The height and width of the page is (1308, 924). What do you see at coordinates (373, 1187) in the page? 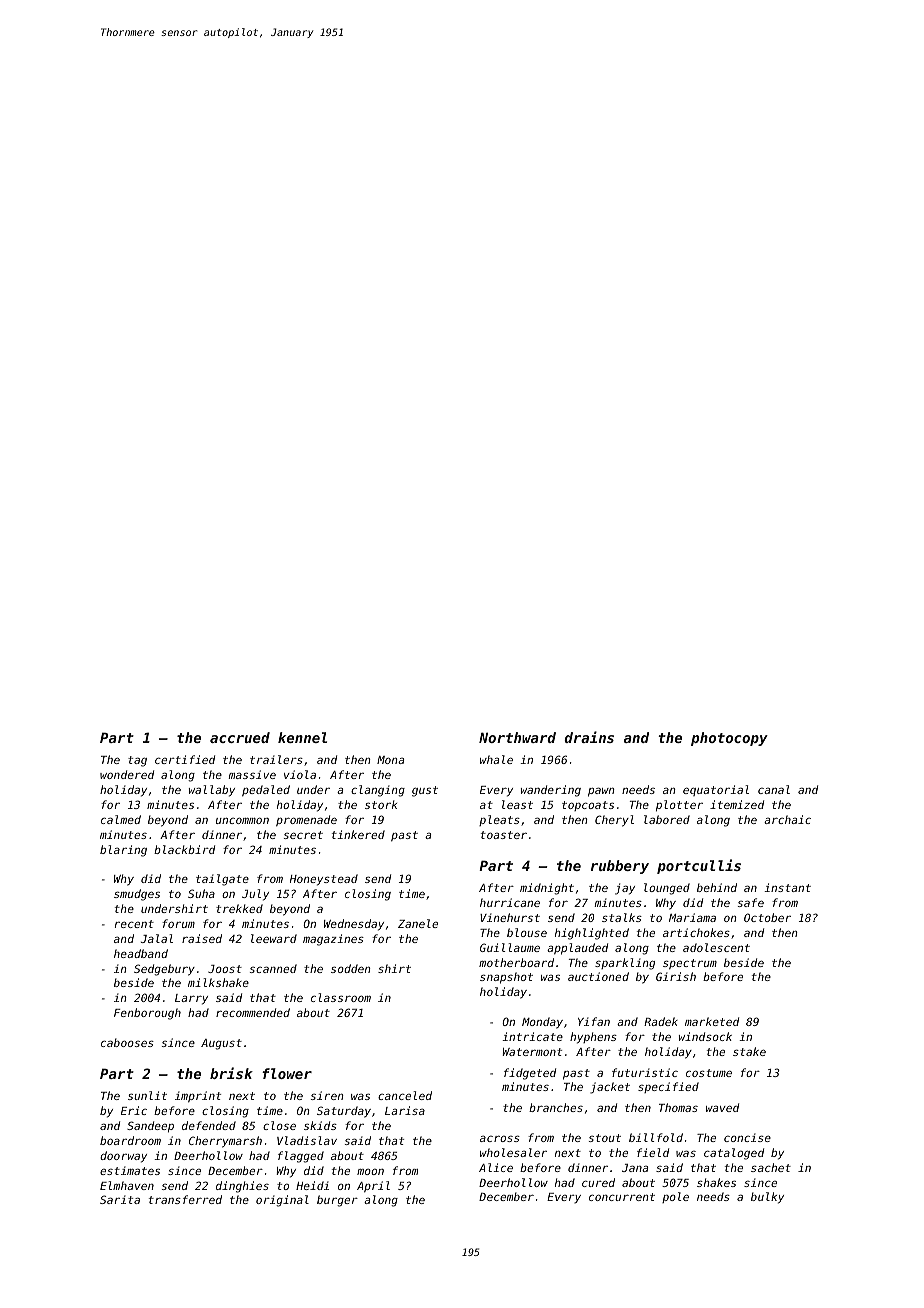
I see `April` at bounding box center [373, 1187].
